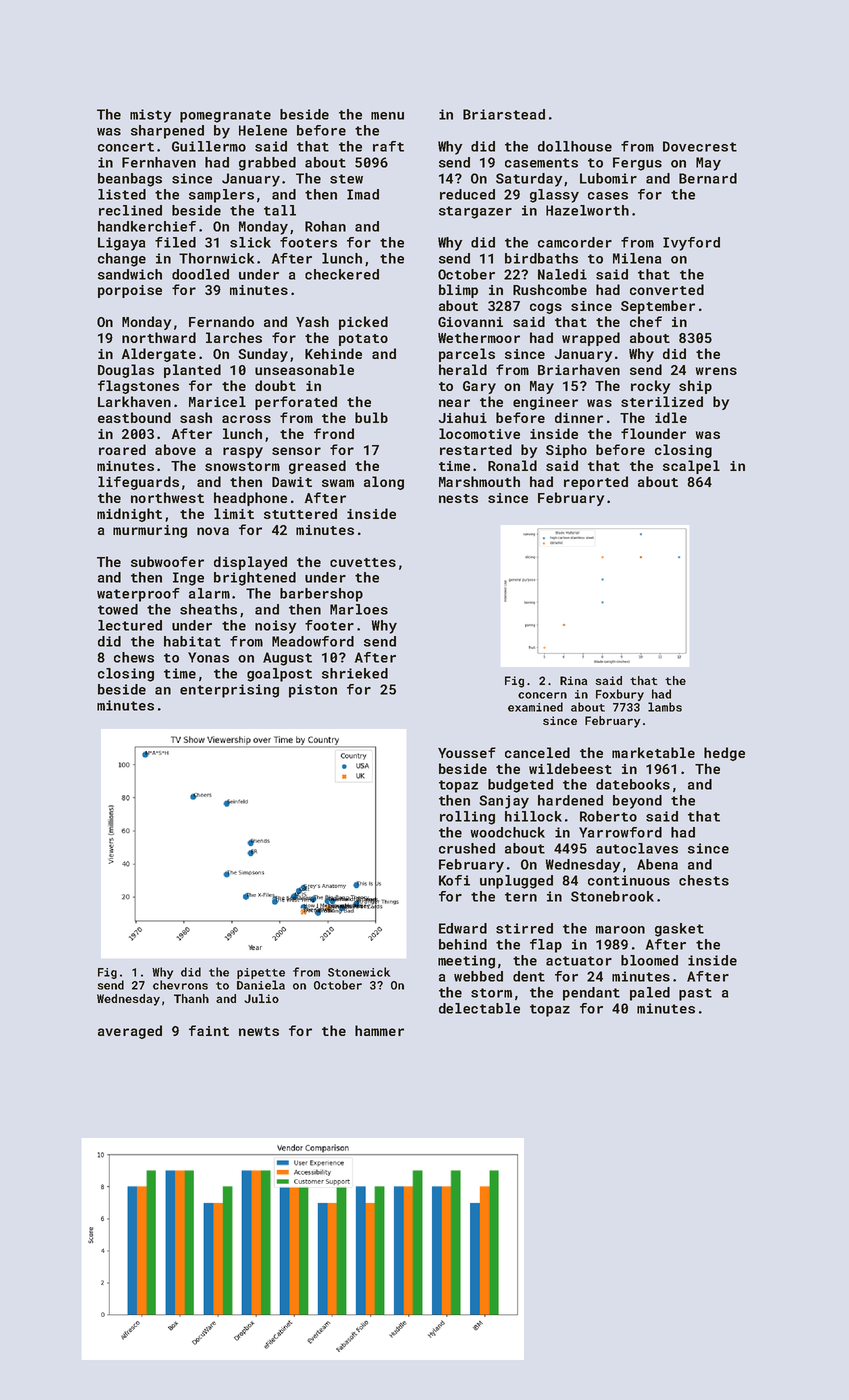 This screenshot has width=849, height=1400. I want to click on menu, so click(387, 116).
